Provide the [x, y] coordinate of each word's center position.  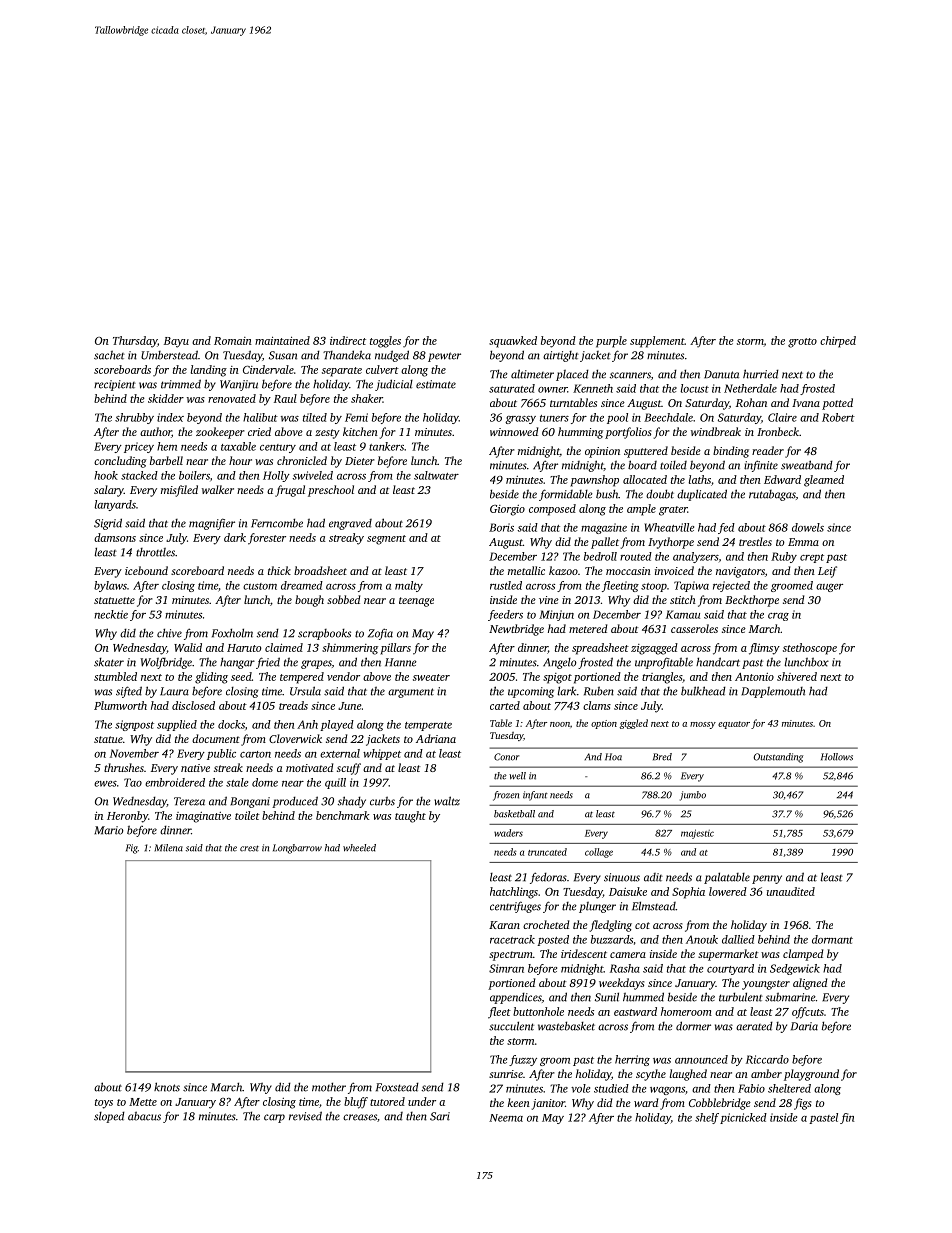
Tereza [189, 801]
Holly [276, 476]
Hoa [613, 757]
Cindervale [268, 369]
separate [342, 372]
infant [535, 796]
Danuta [721, 374]
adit [653, 877]
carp [274, 1118]
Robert [838, 417]
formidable [566, 495]
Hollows [837, 757]
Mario [109, 830]
